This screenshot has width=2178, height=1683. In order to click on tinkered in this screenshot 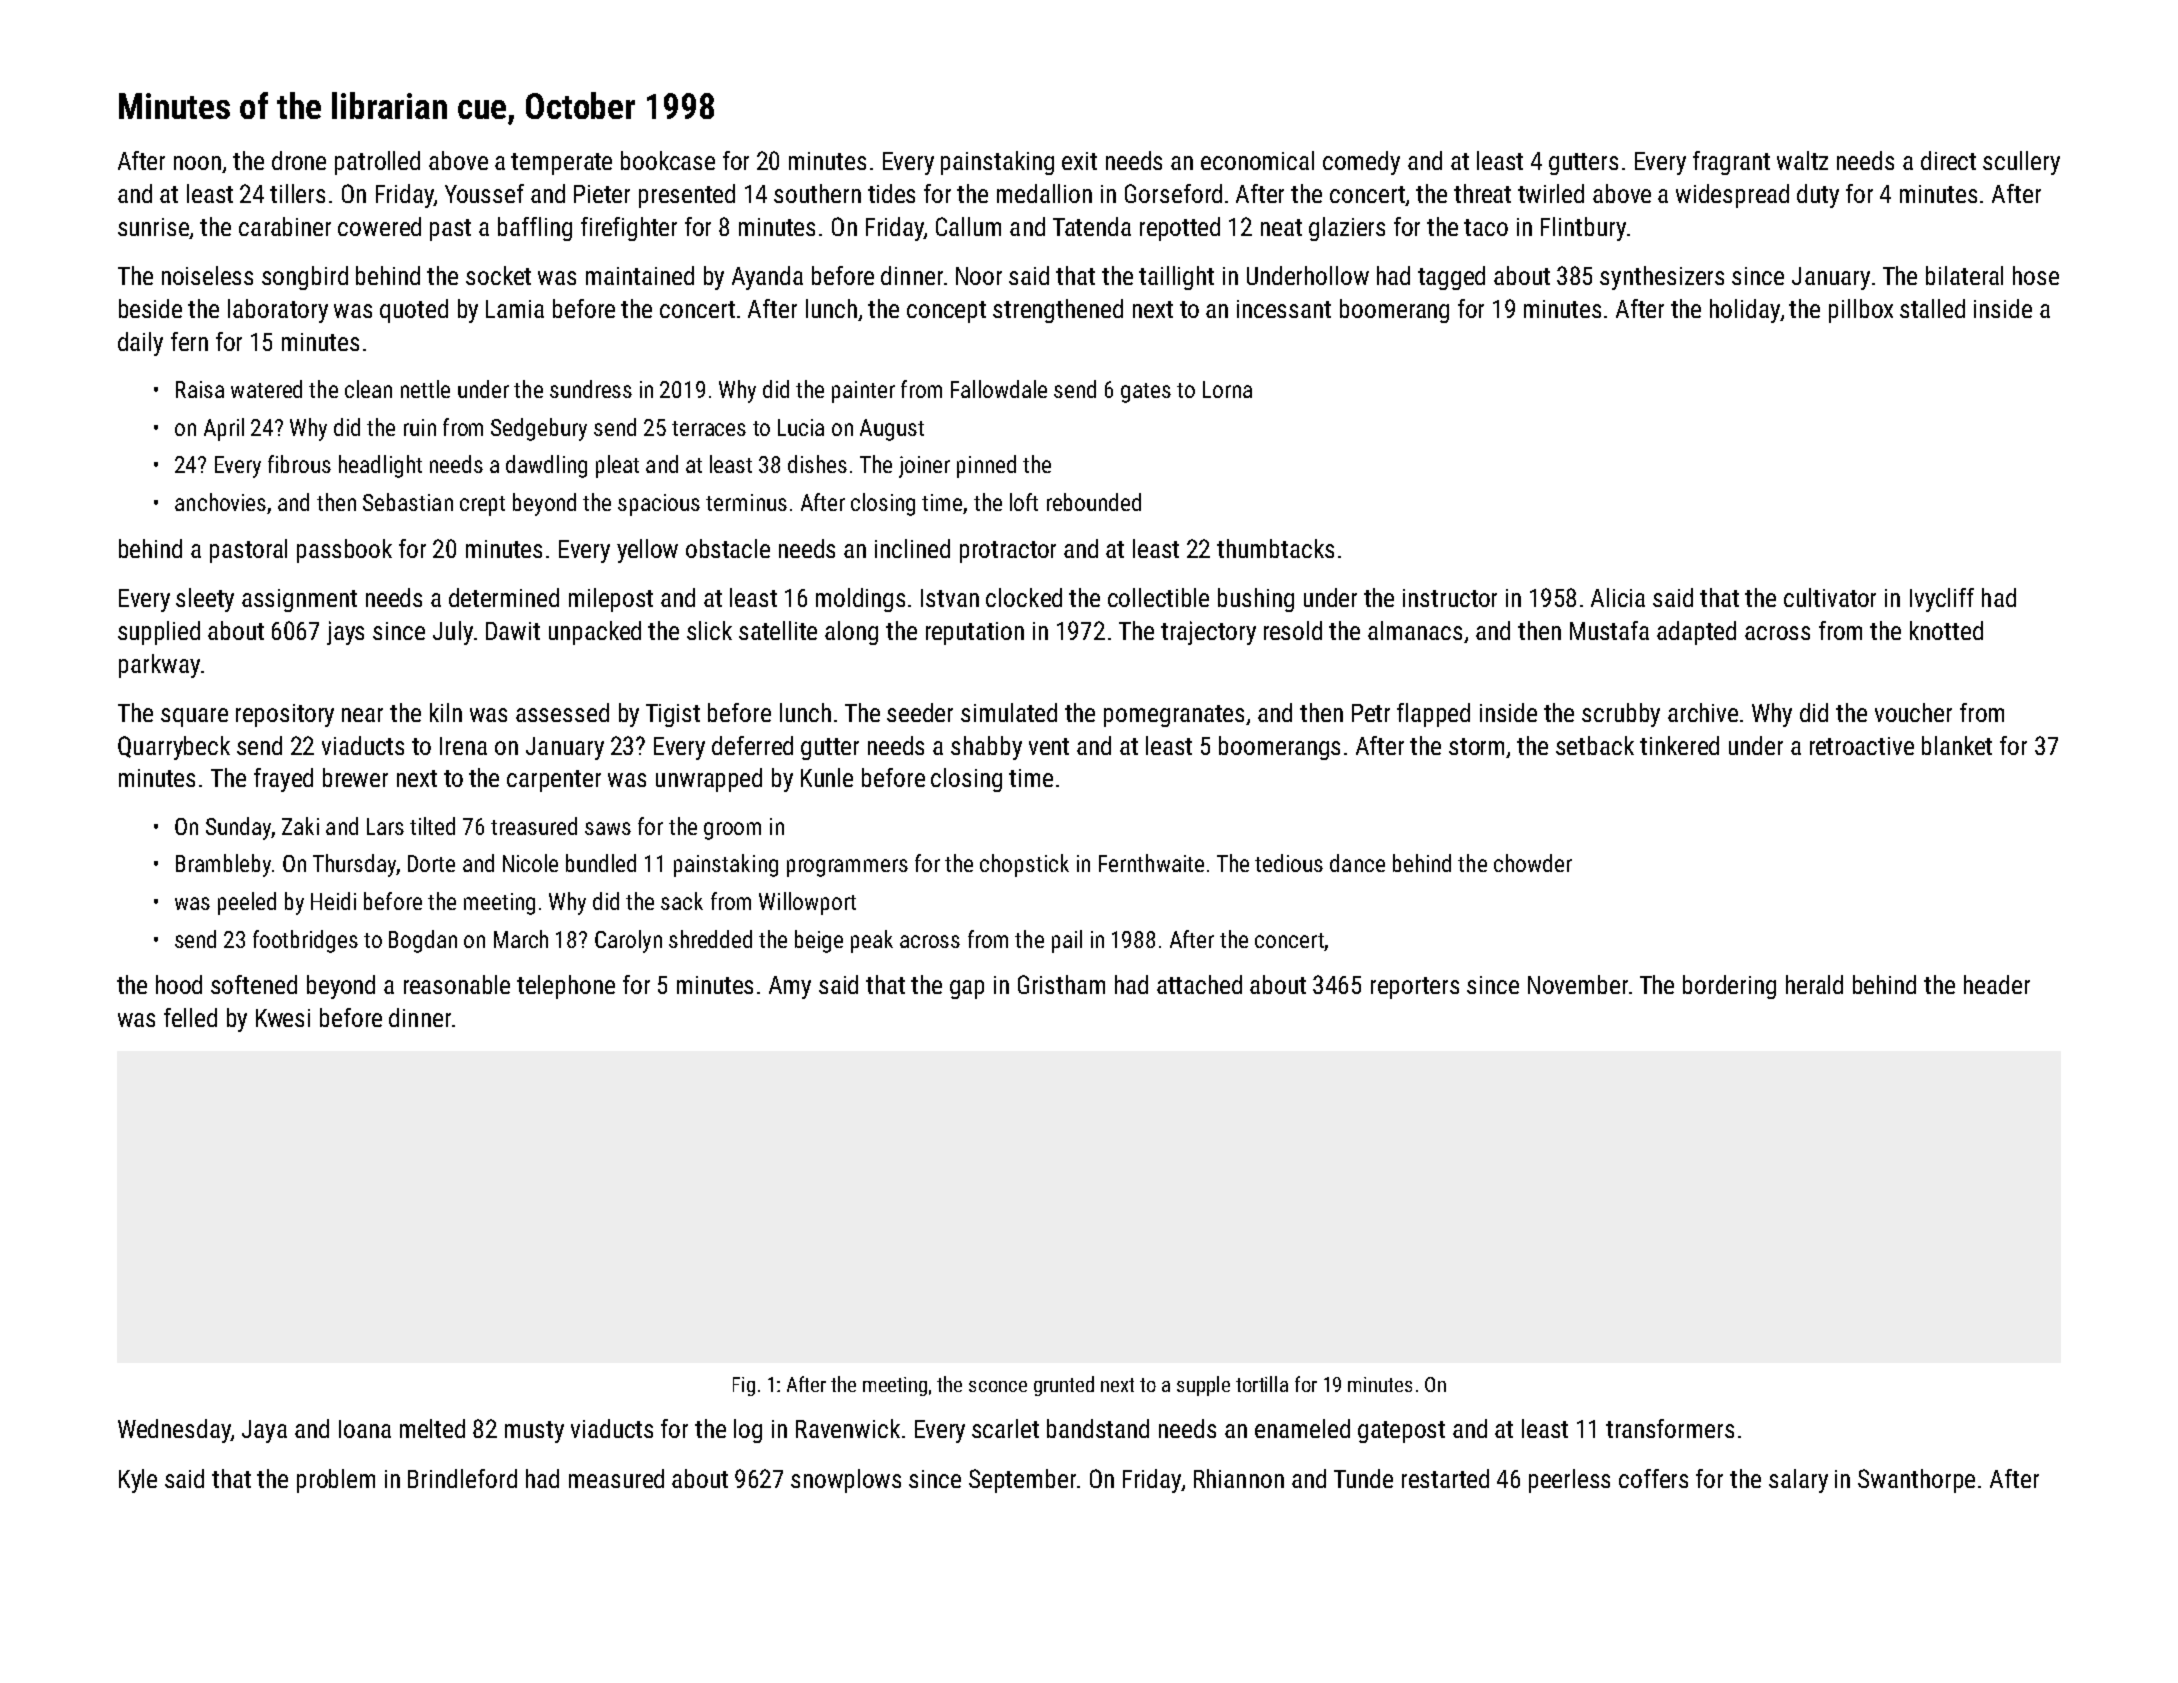, I will do `click(1679, 745)`.
